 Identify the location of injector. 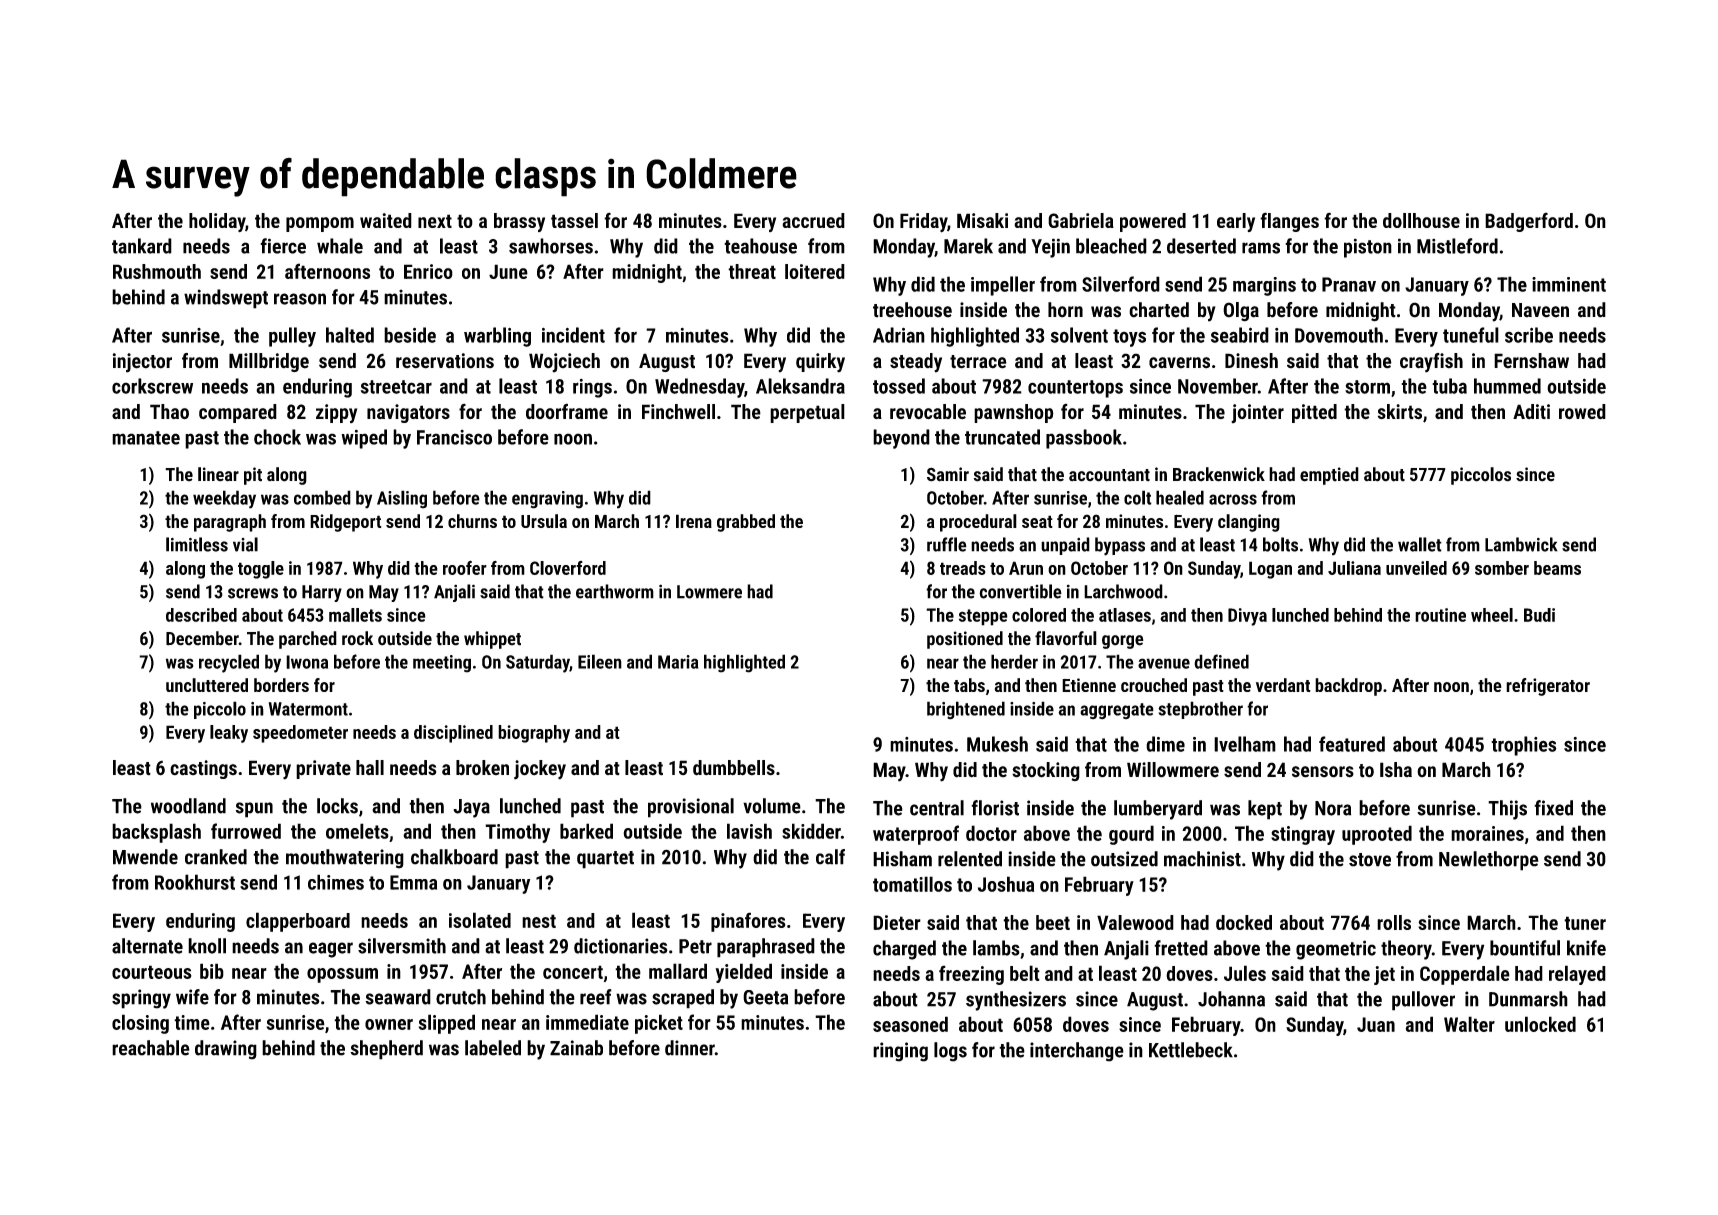
(142, 363).
